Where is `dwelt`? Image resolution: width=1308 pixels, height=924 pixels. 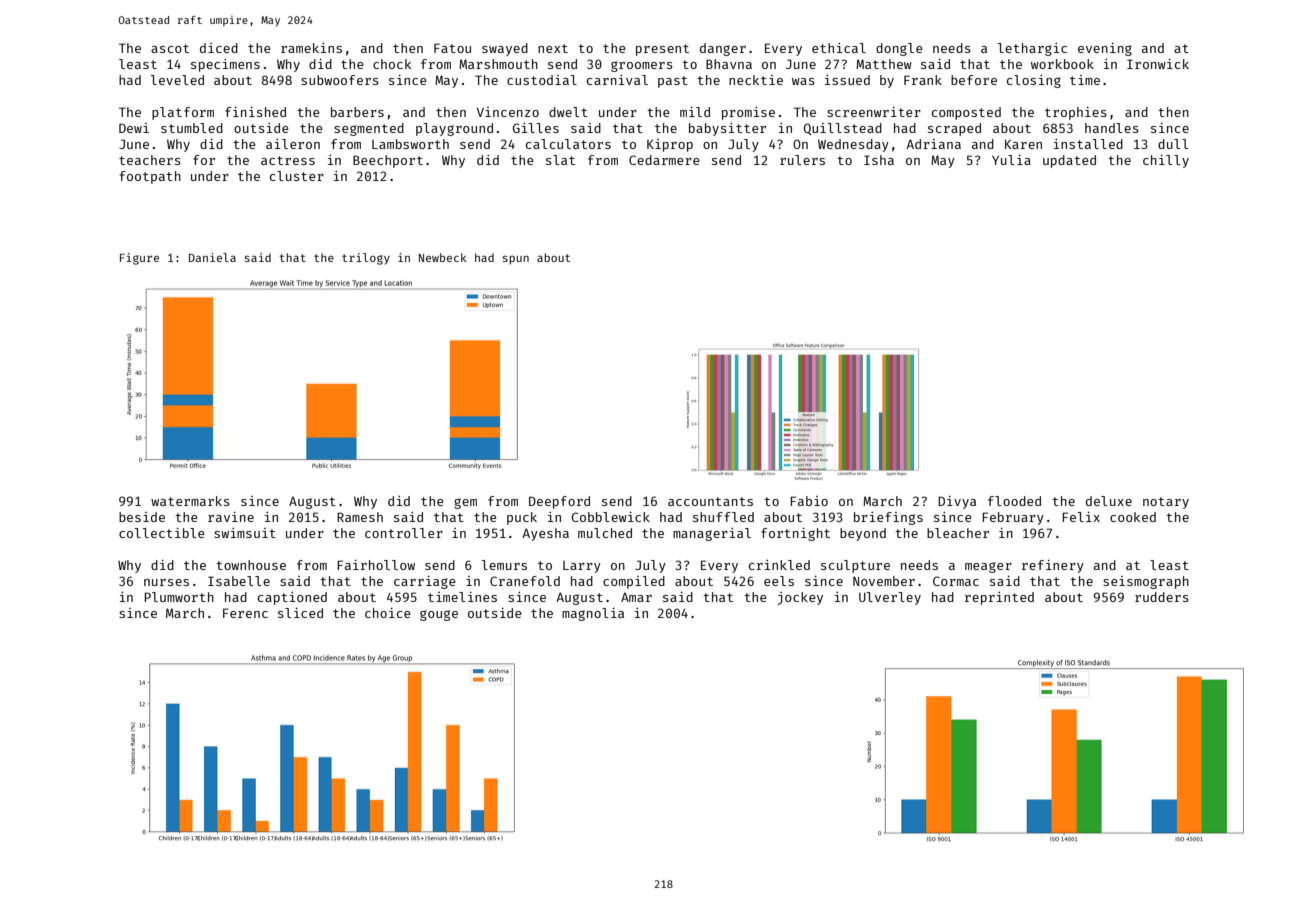
dwelt is located at coordinates (568, 112).
